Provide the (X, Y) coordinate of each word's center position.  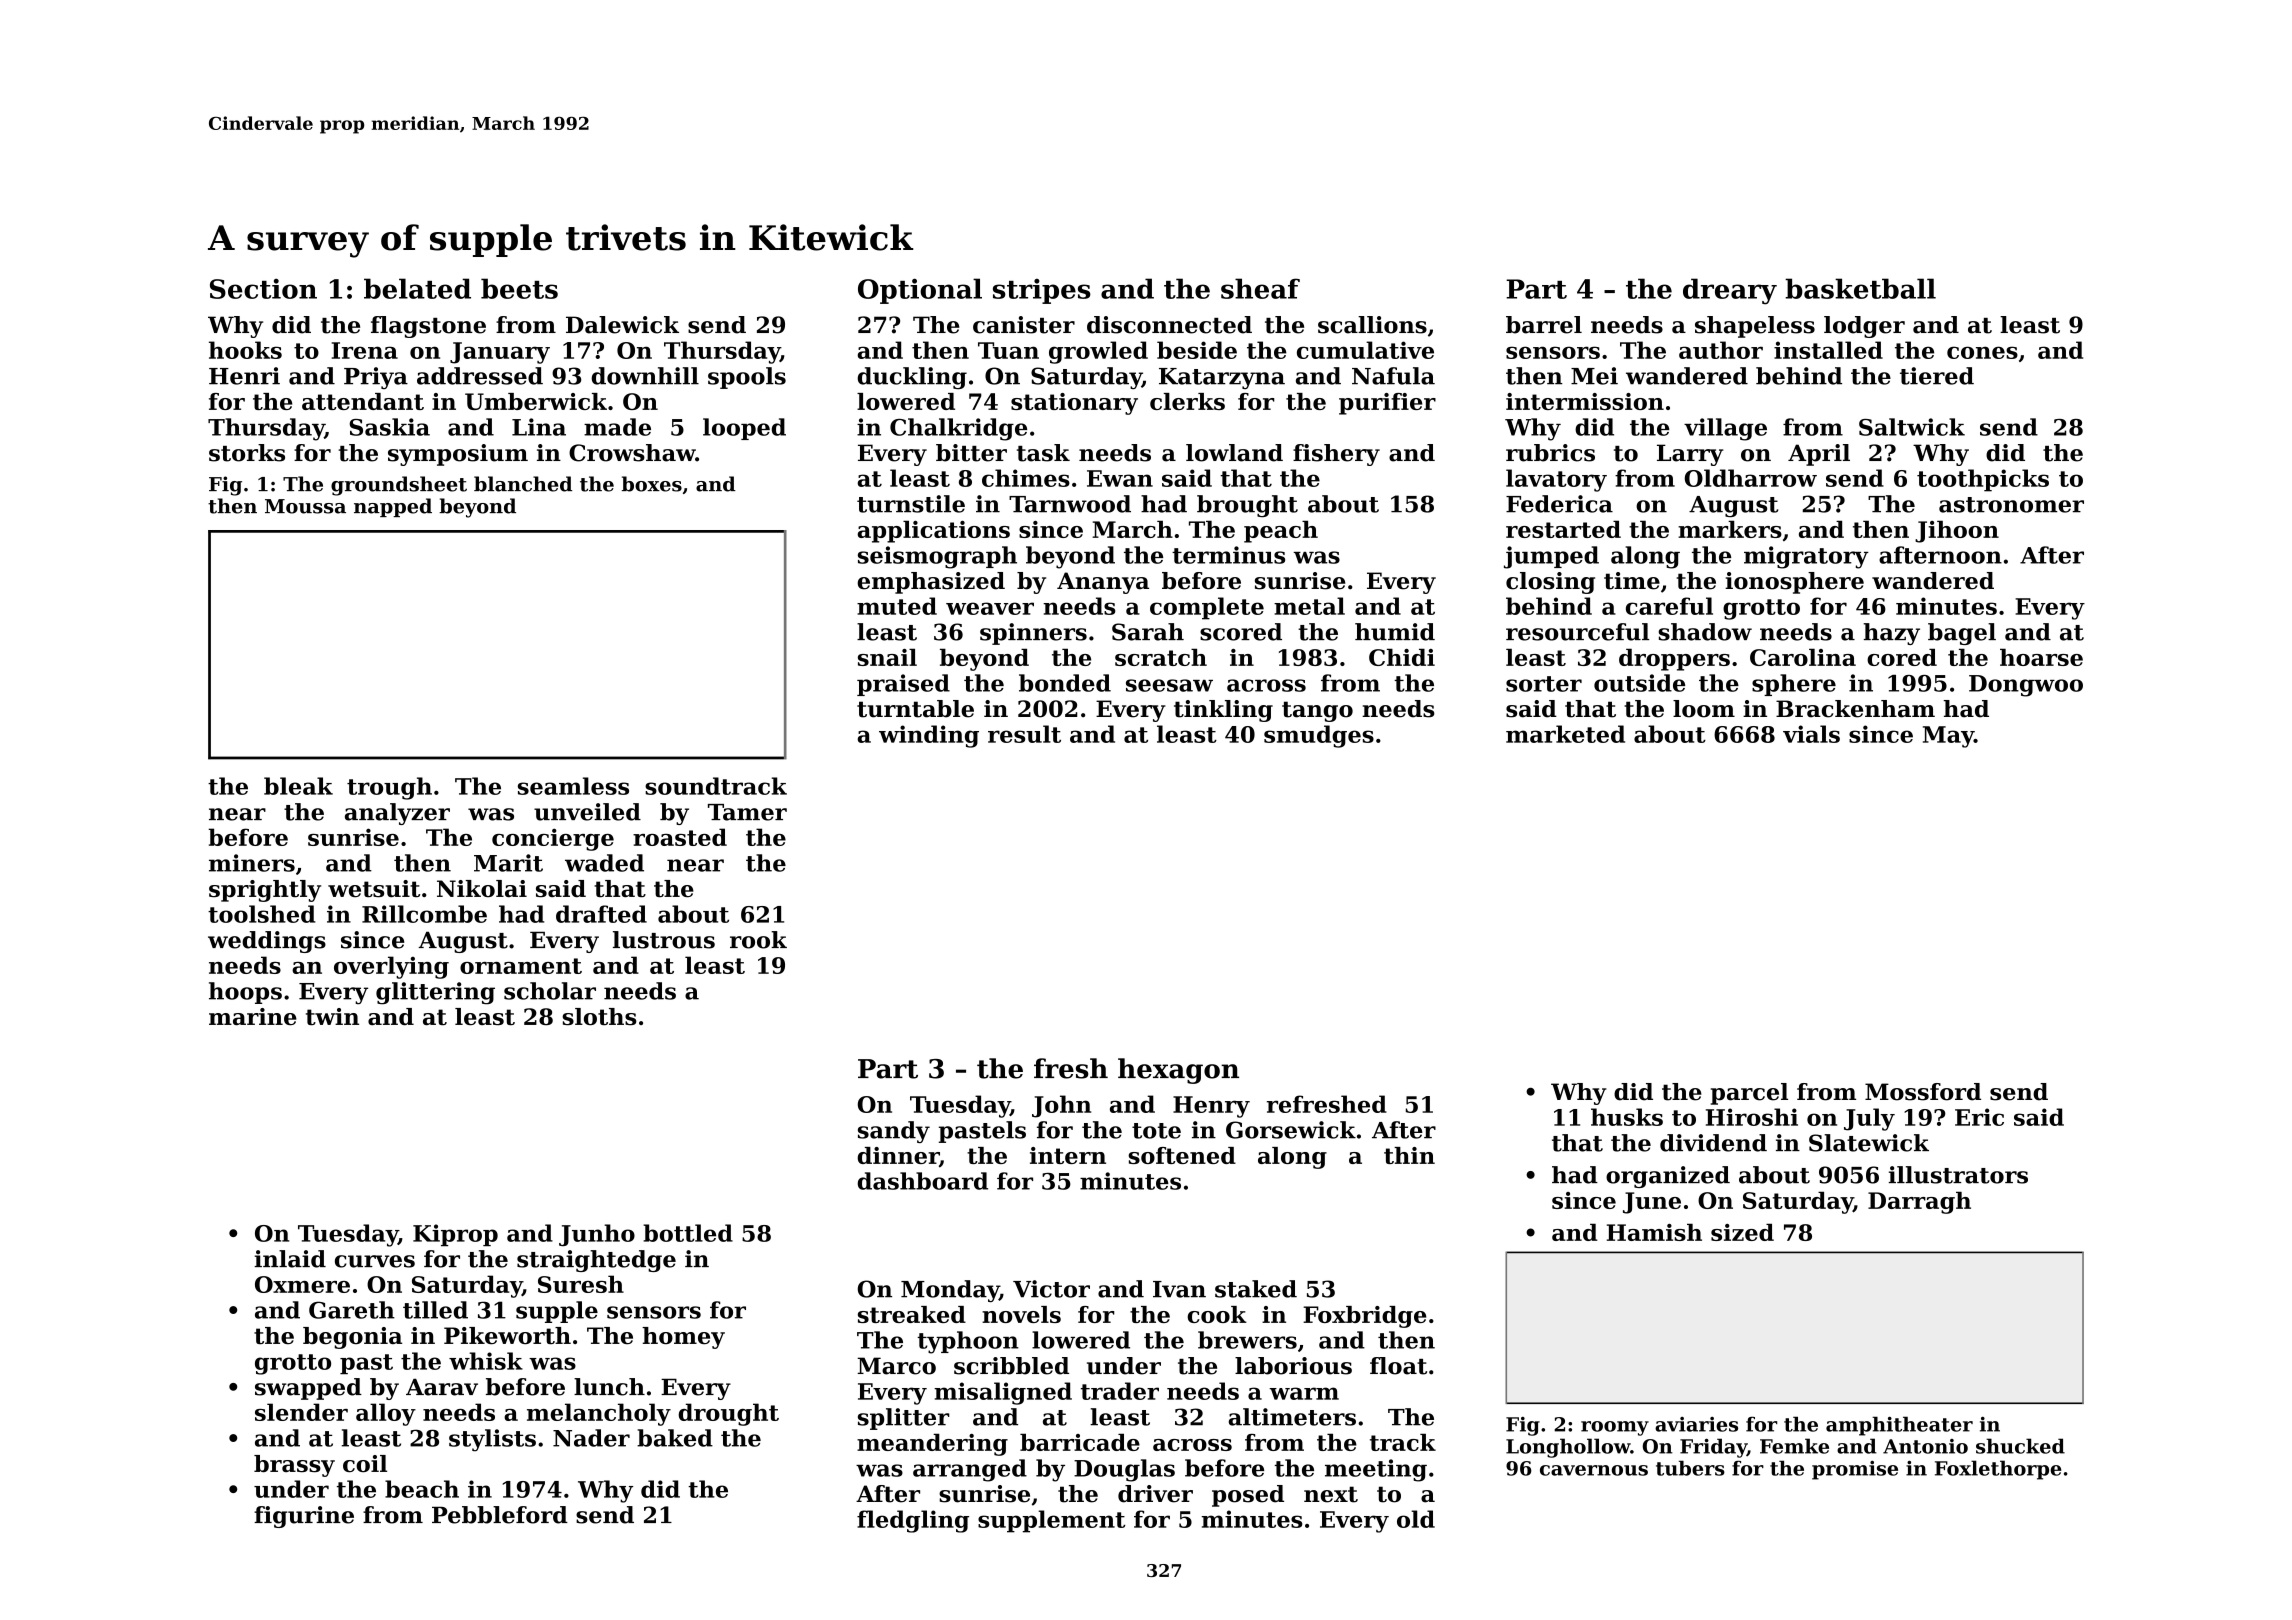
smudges (1319, 736)
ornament (521, 966)
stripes (1042, 291)
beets (519, 288)
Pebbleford (500, 1515)
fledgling (913, 1521)
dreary (1730, 291)
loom (1704, 709)
